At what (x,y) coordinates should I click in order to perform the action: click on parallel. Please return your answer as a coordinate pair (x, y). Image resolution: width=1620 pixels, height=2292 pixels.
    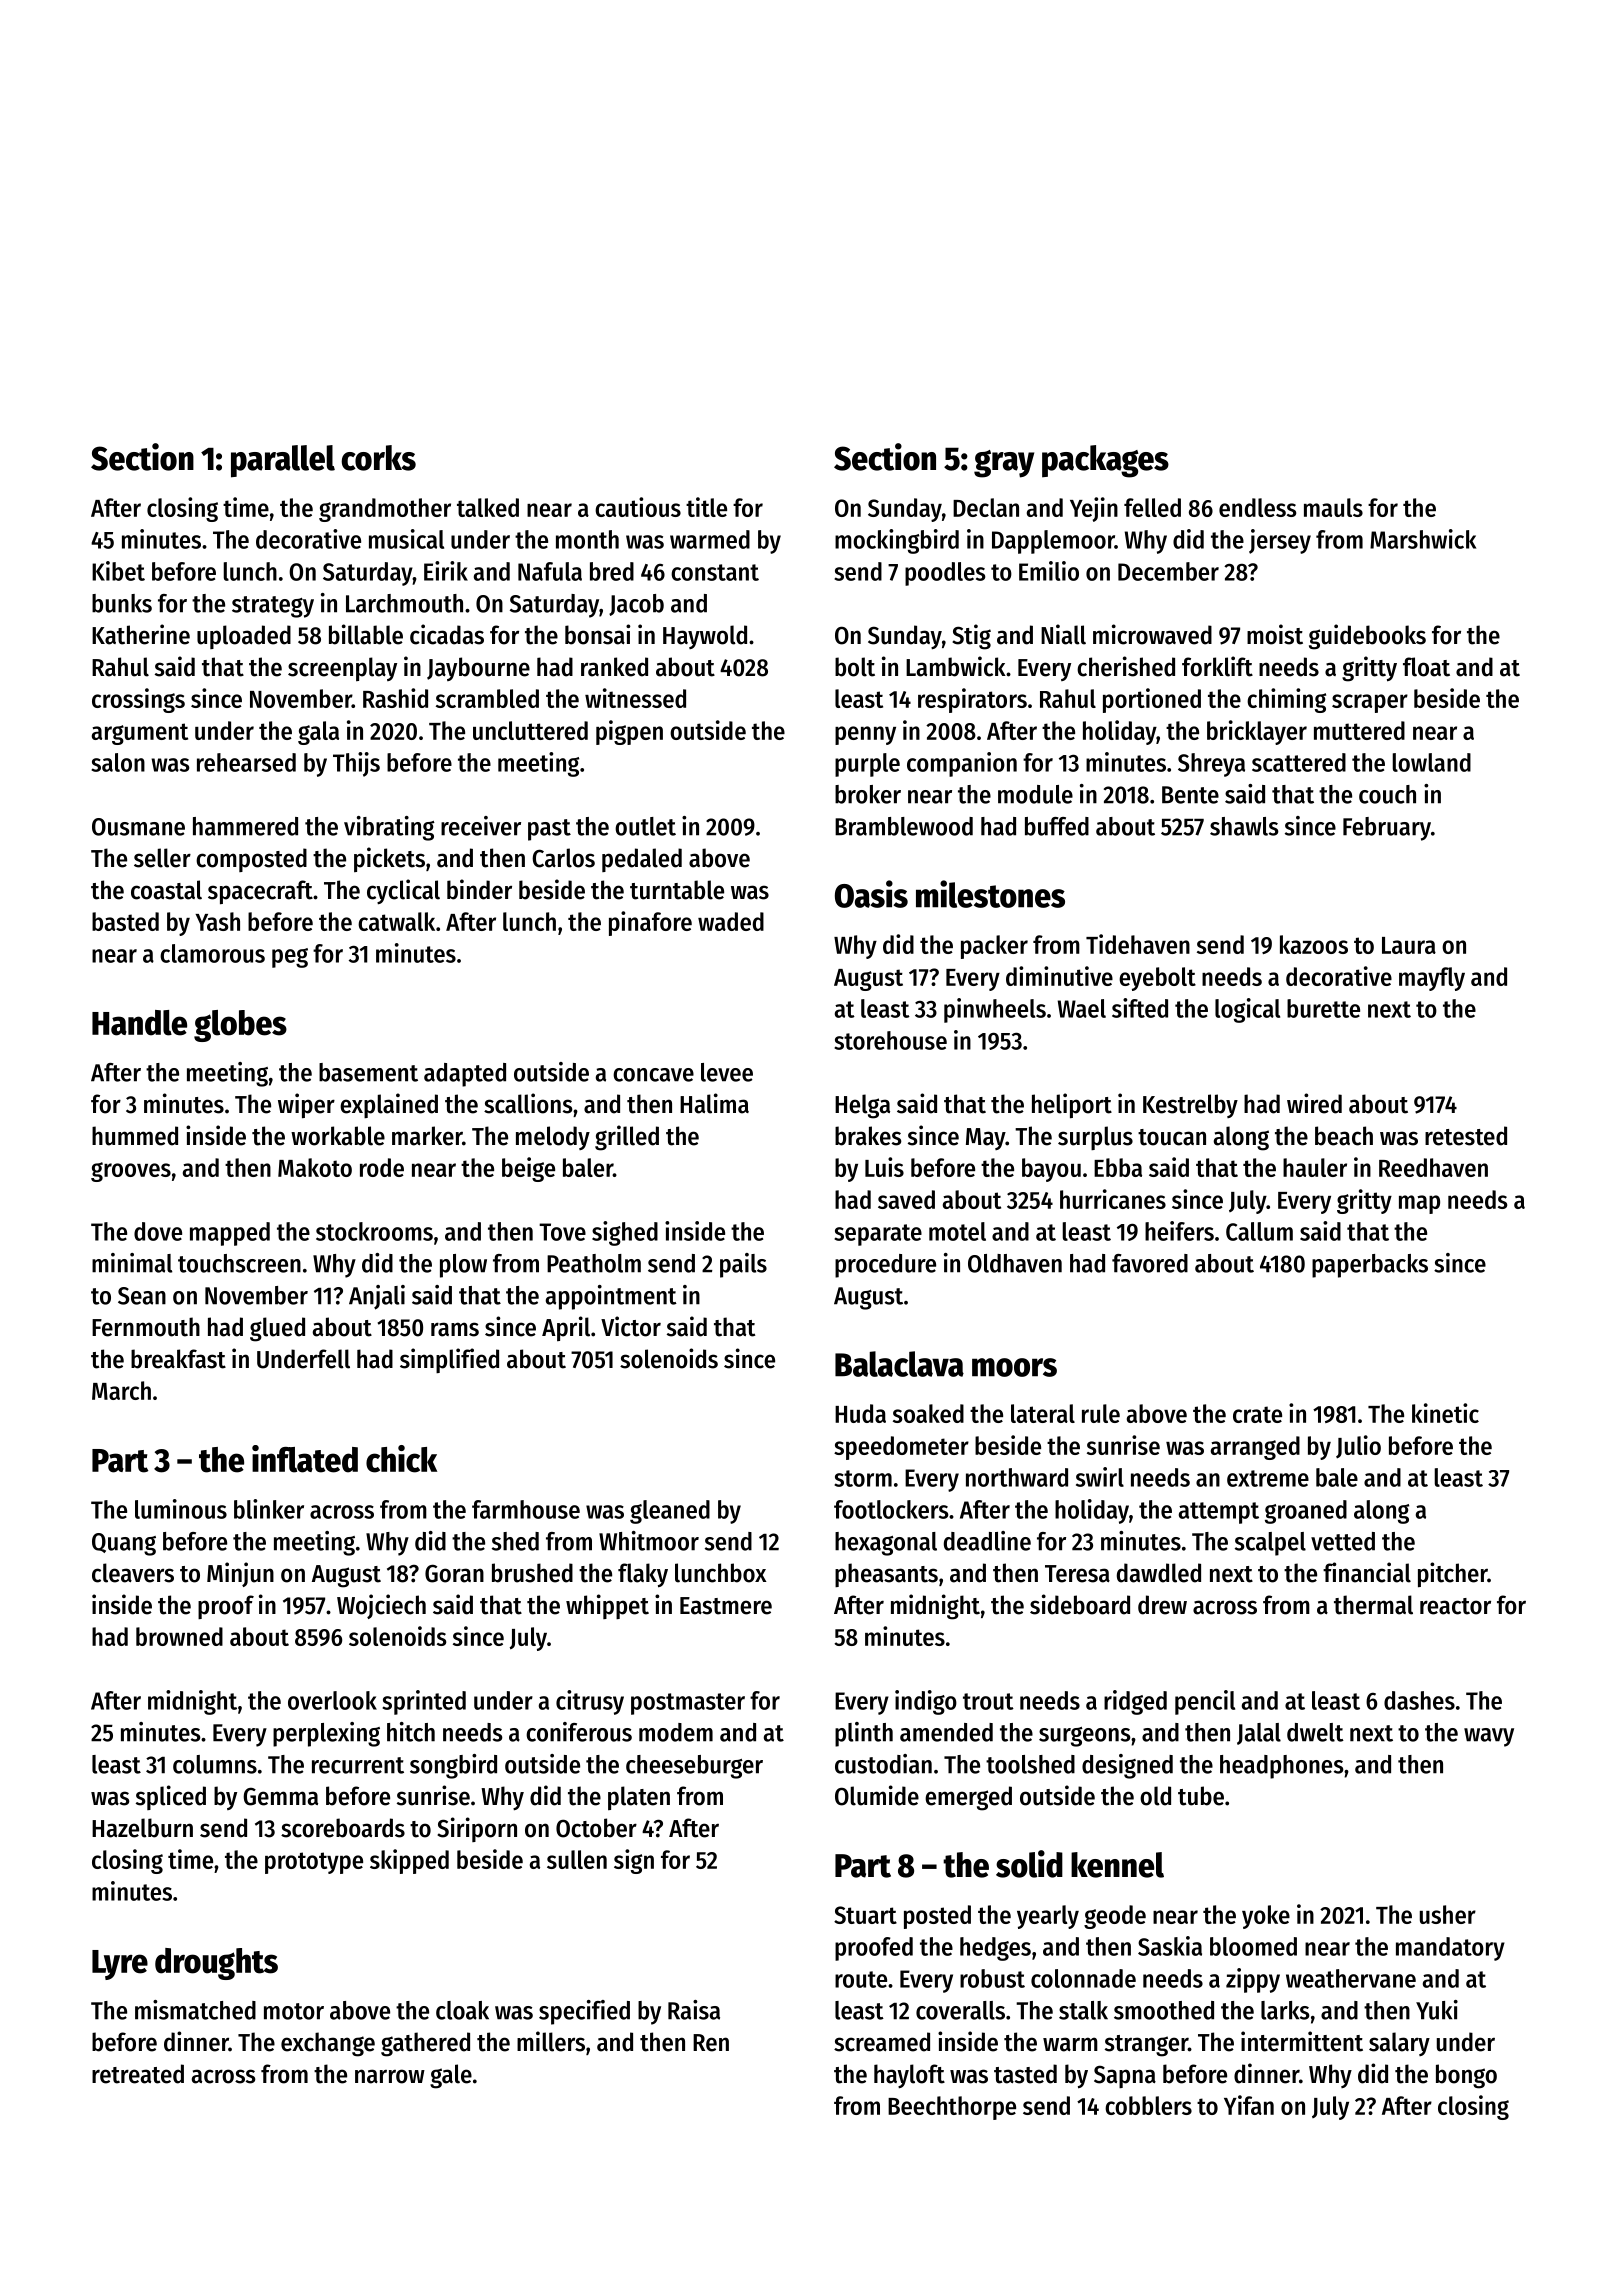
    Looking at the image, I should click on (283, 461).
